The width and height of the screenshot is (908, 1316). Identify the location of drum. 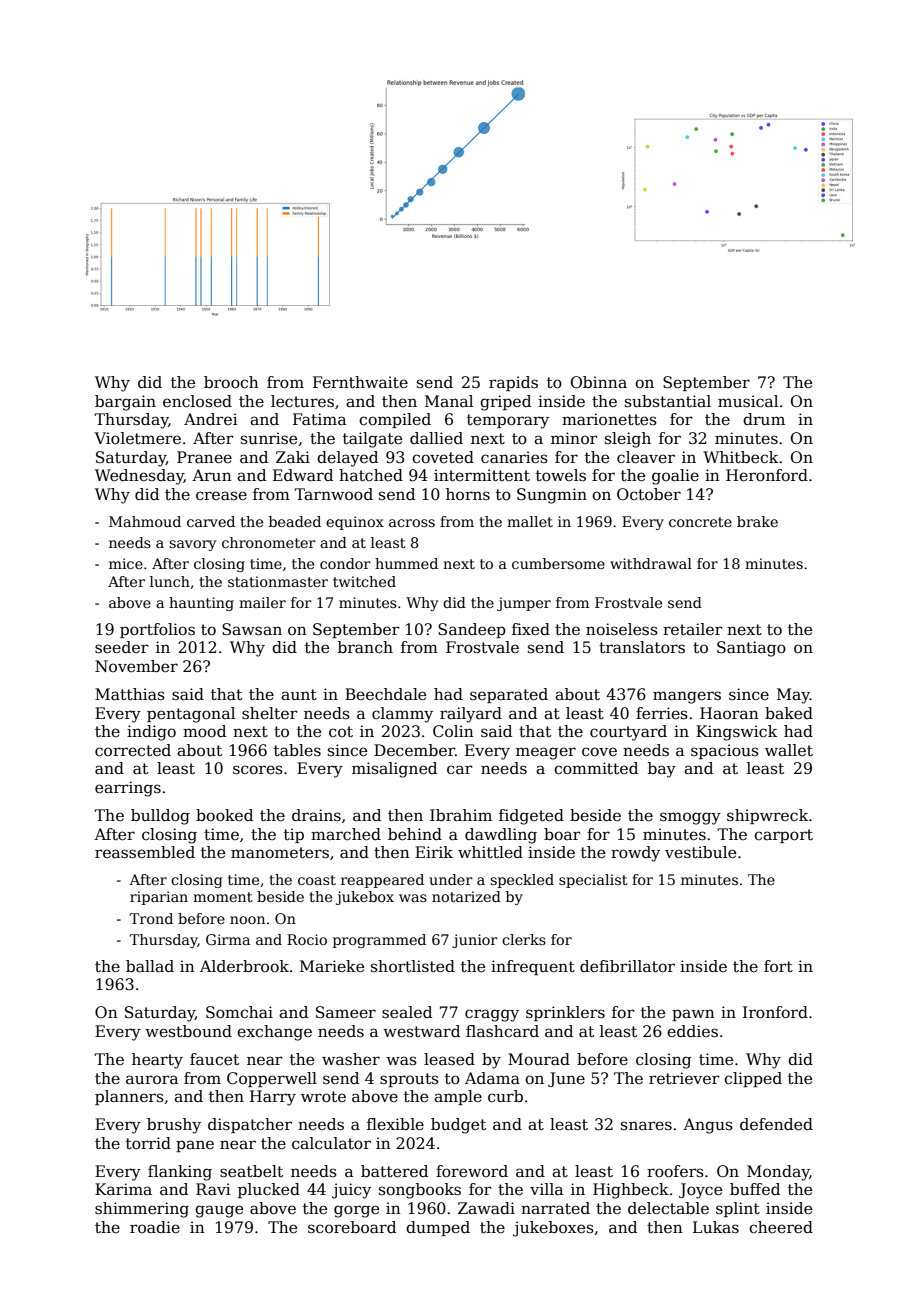
(764, 419).
